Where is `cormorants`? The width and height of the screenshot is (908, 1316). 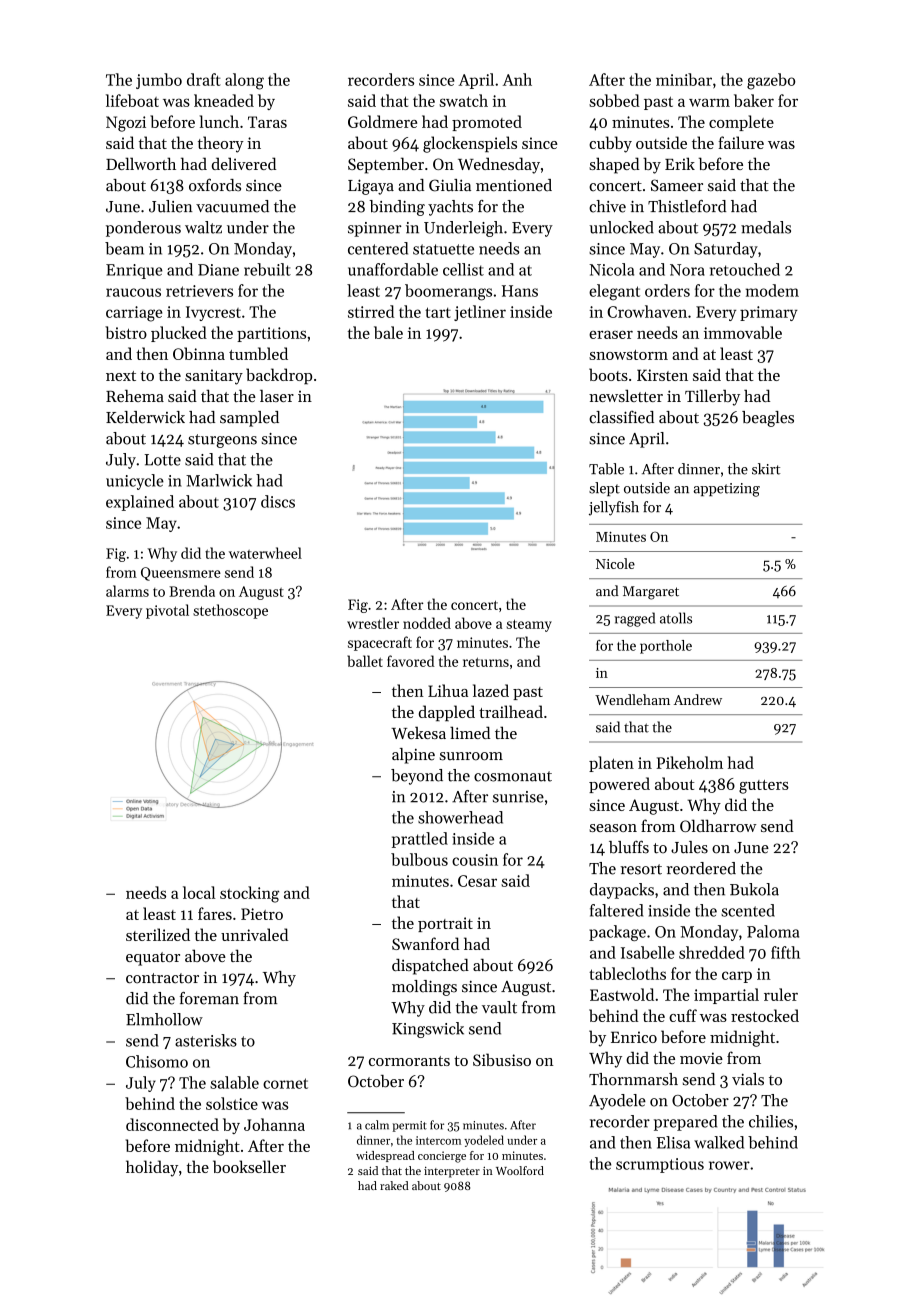 cormorants is located at coordinates (409, 1061).
